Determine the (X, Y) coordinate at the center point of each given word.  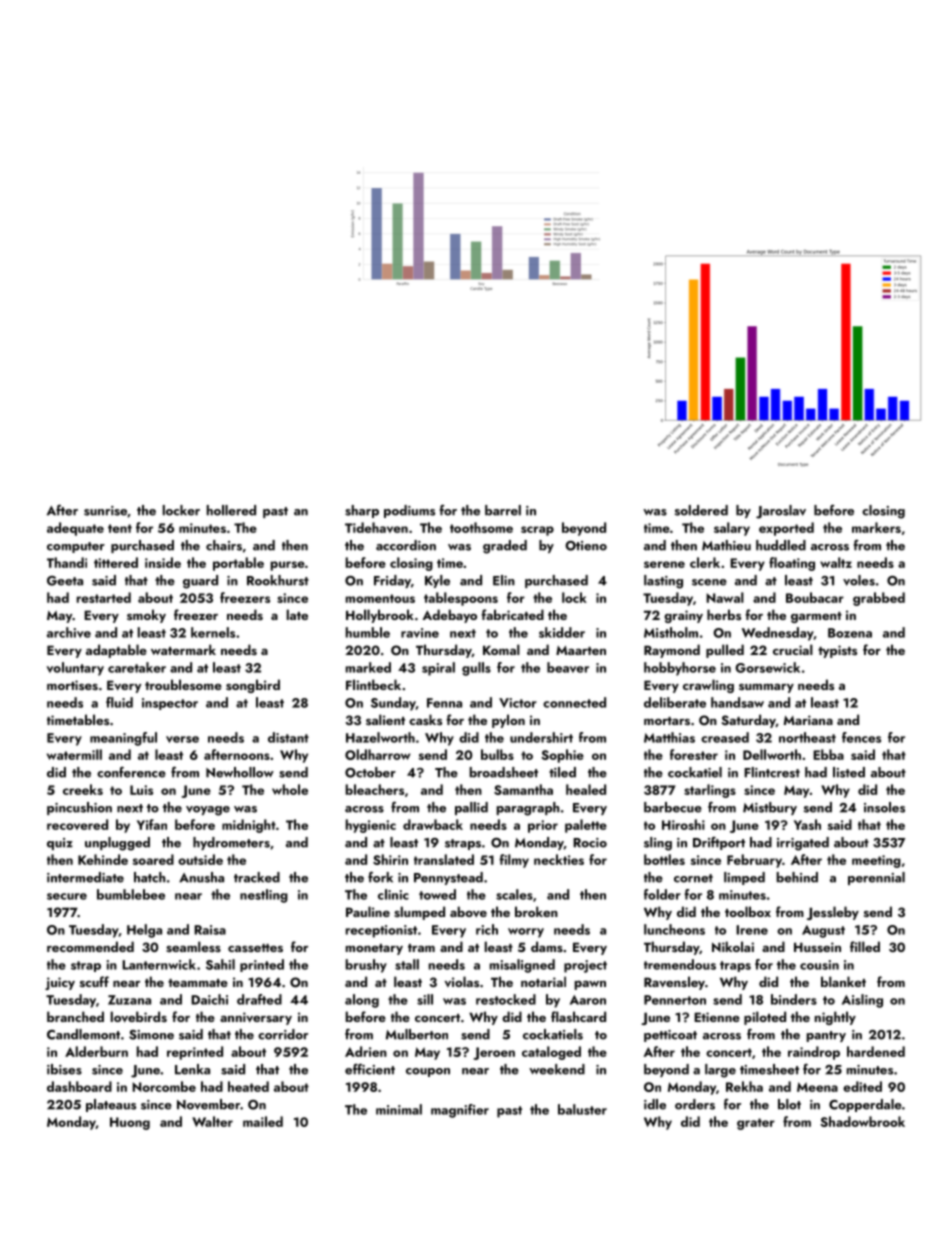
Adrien (366, 1051)
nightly (835, 1018)
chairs (224, 545)
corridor (283, 1034)
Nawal (725, 597)
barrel (503, 510)
